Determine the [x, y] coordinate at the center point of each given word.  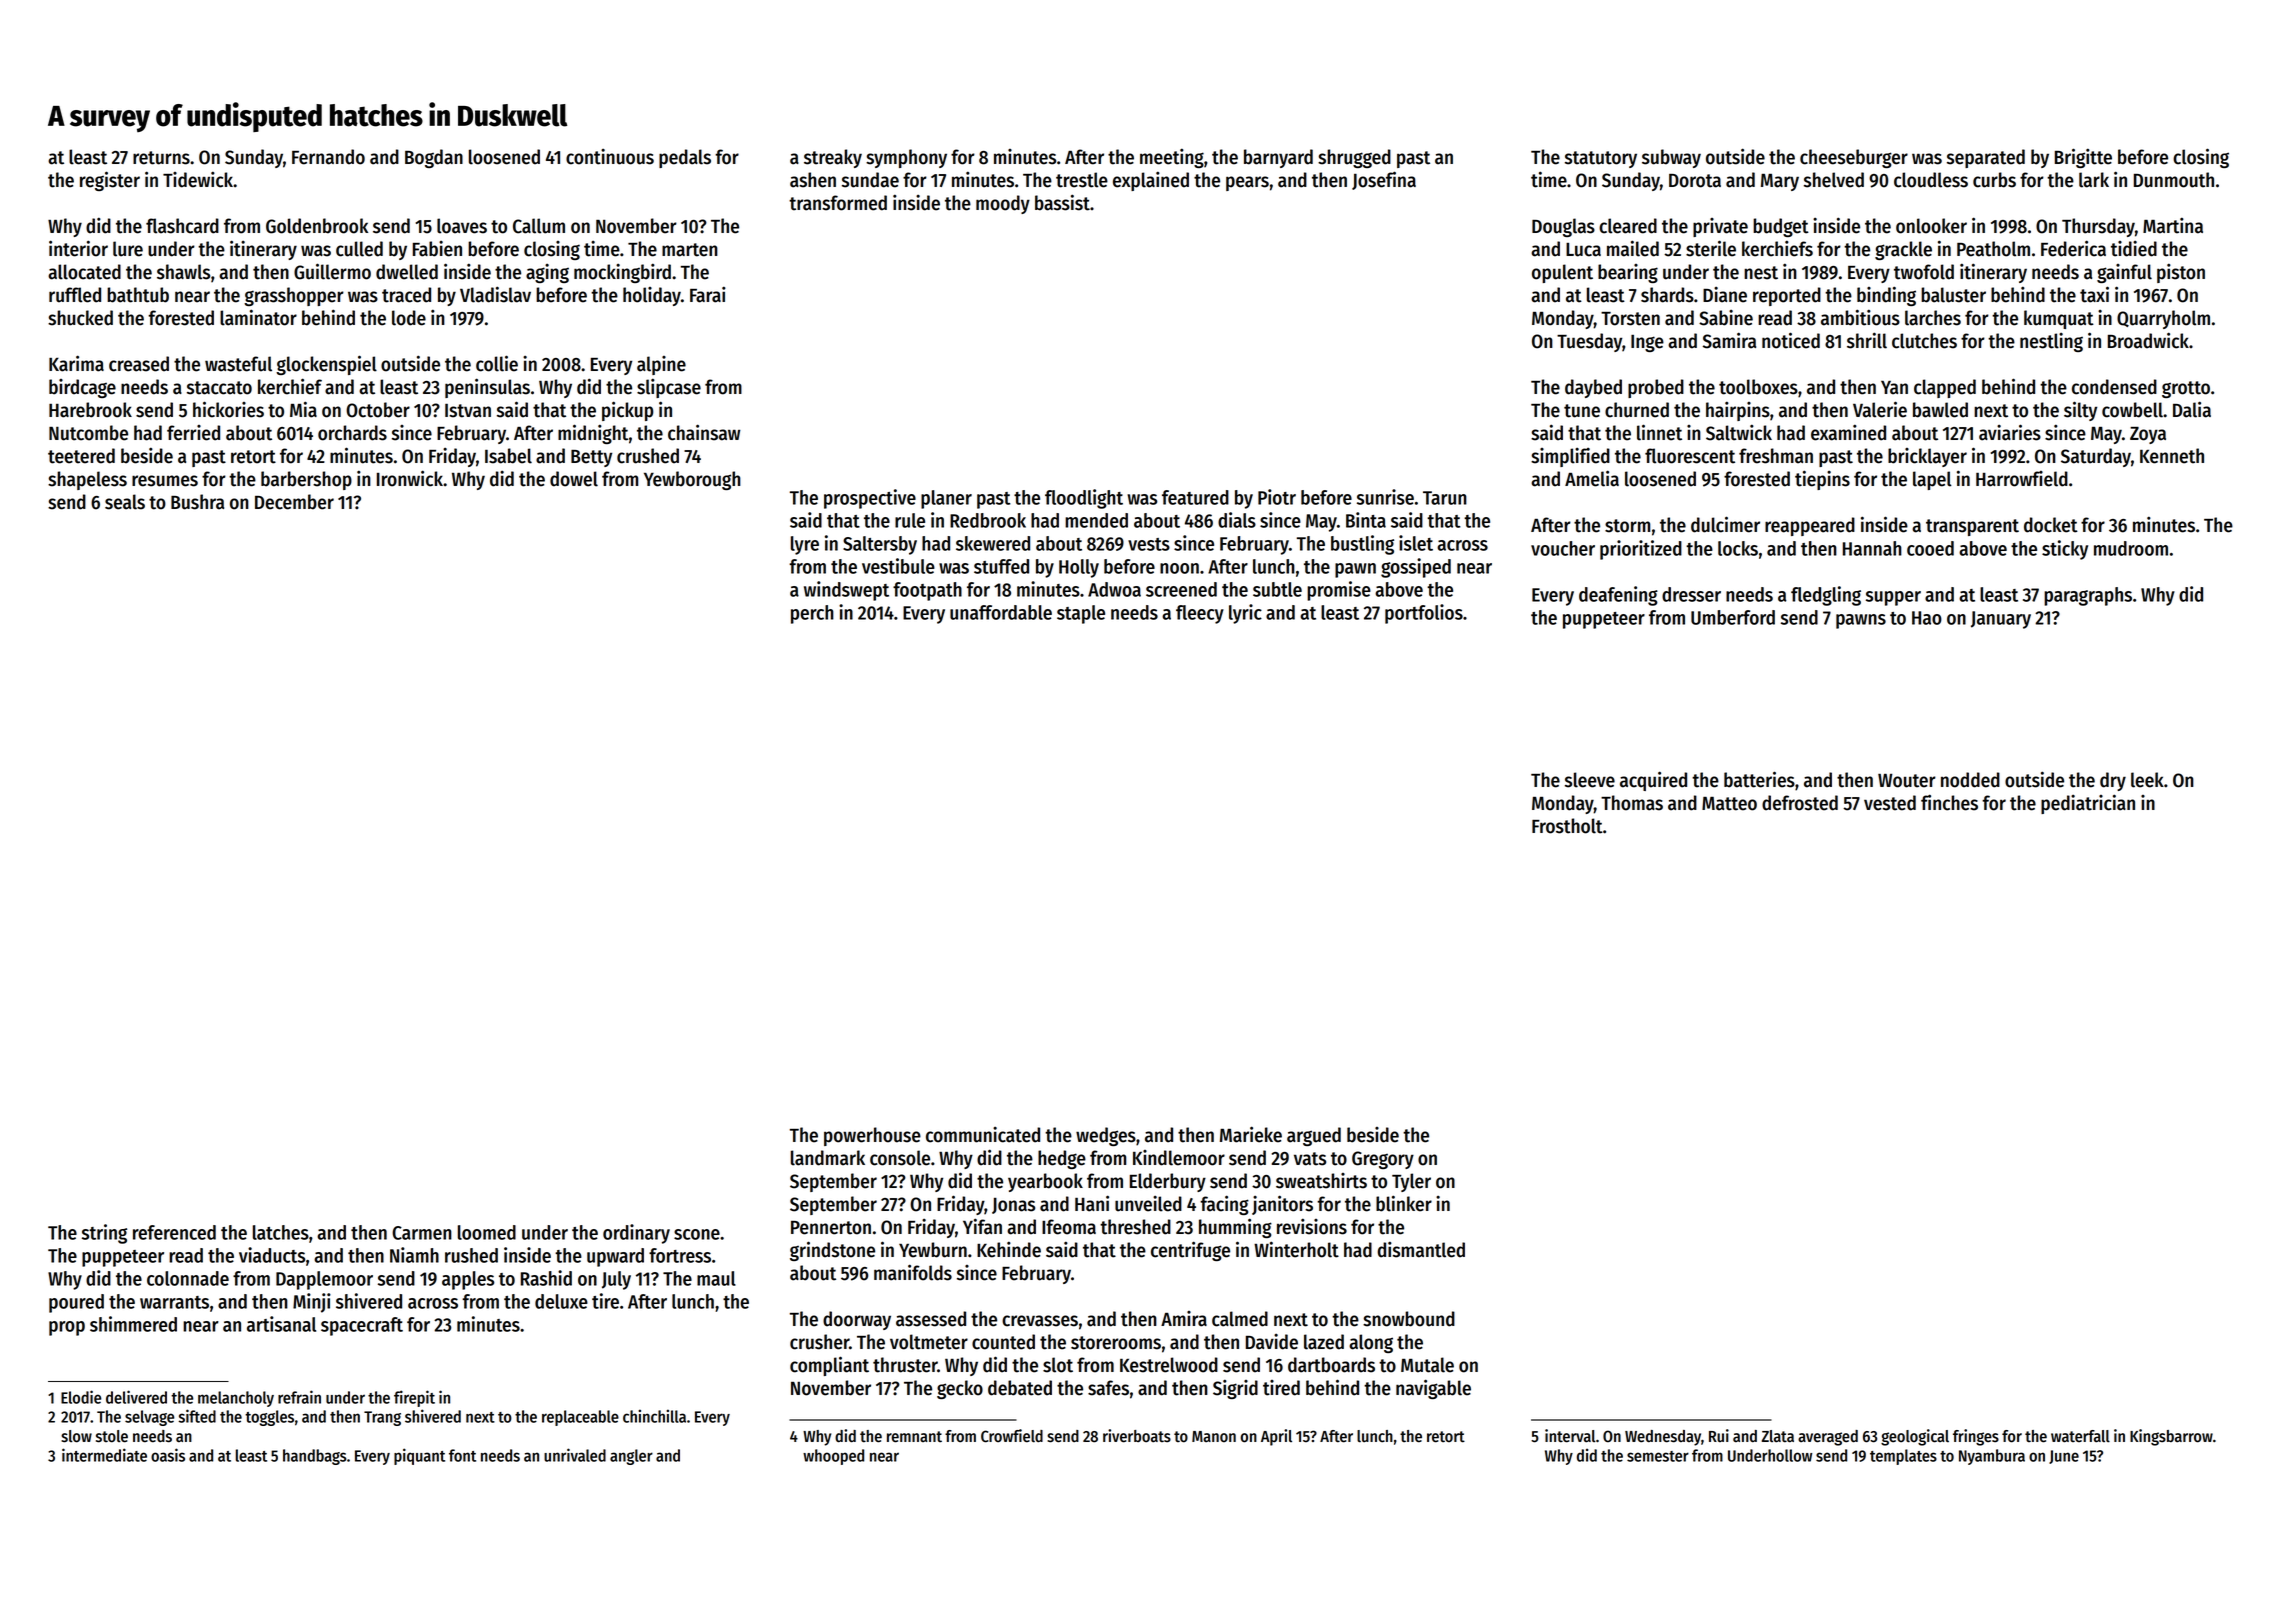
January [2001, 620]
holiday [652, 296]
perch [812, 614]
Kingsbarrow [2171, 1437]
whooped [833, 1457]
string [104, 1234]
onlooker [1931, 226]
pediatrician [2088, 804]
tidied [2134, 249]
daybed [1593, 388]
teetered [81, 456]
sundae [870, 180]
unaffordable [1001, 612]
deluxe [561, 1301]
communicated [983, 1135]
